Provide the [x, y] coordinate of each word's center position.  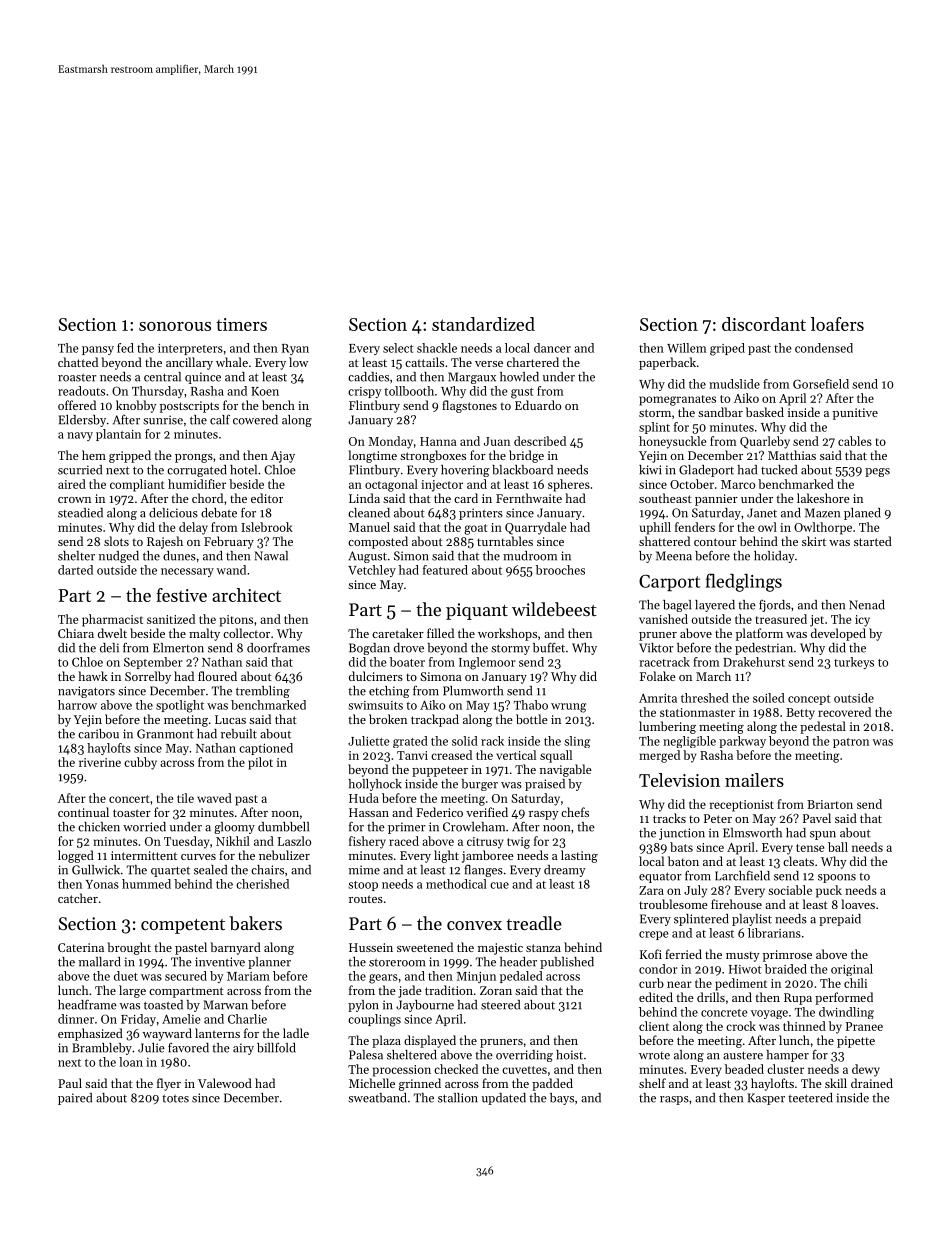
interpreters [190, 349]
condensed [824, 348]
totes [175, 1099]
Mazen [822, 513]
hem [94, 455]
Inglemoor [487, 663]
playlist [752, 920]
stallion [458, 1098]
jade [410, 991]
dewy [866, 1070]
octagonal [391, 485]
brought [129, 948]
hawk [93, 676]
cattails [424, 362]
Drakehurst [754, 662]
